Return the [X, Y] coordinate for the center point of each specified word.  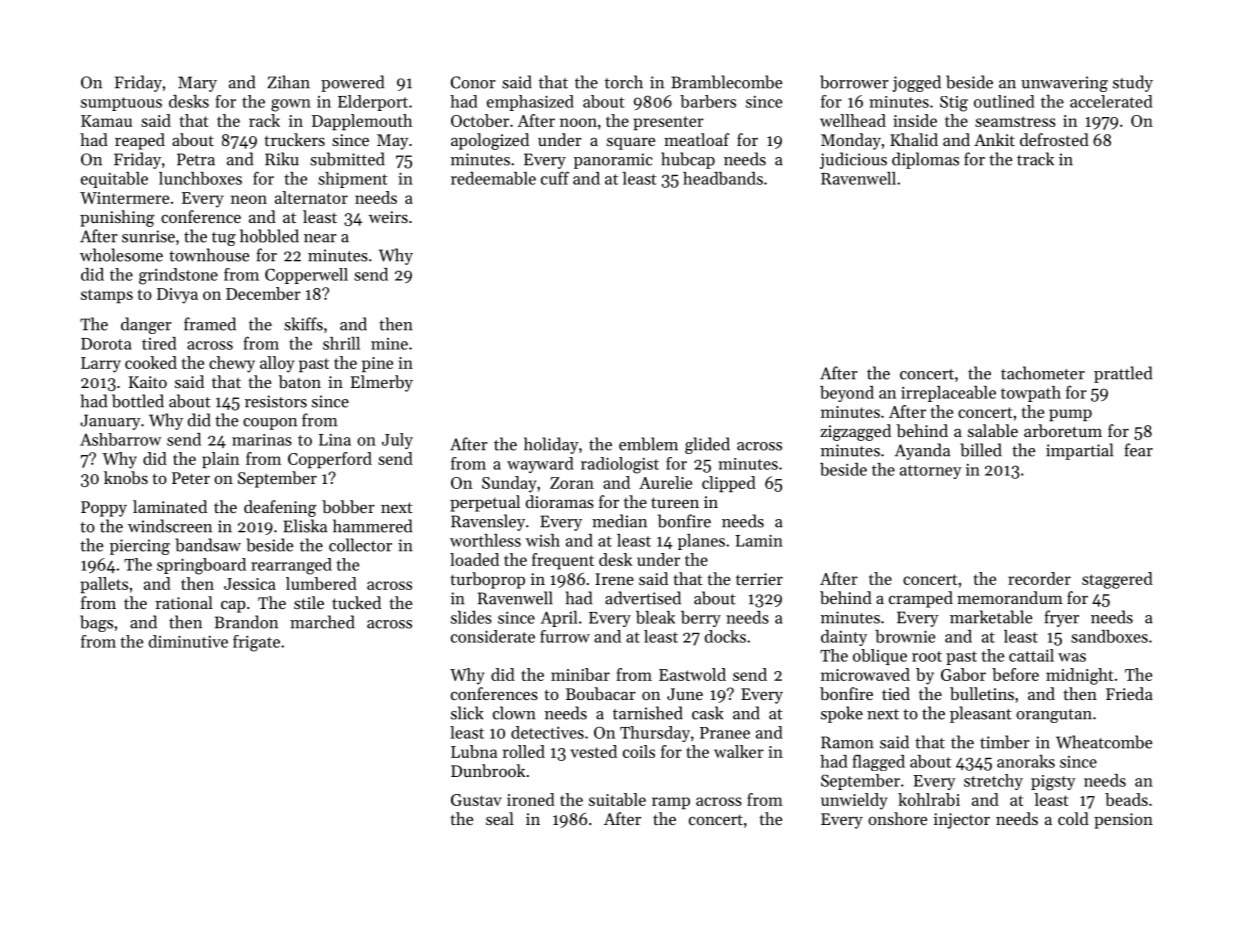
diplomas [925, 160]
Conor [473, 82]
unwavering [1064, 84]
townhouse [209, 255]
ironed [531, 799]
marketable [991, 617]
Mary [197, 84]
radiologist [620, 465]
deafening [280, 508]
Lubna [474, 751]
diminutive [188, 641]
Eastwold [692, 674]
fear [1138, 450]
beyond [847, 394]
